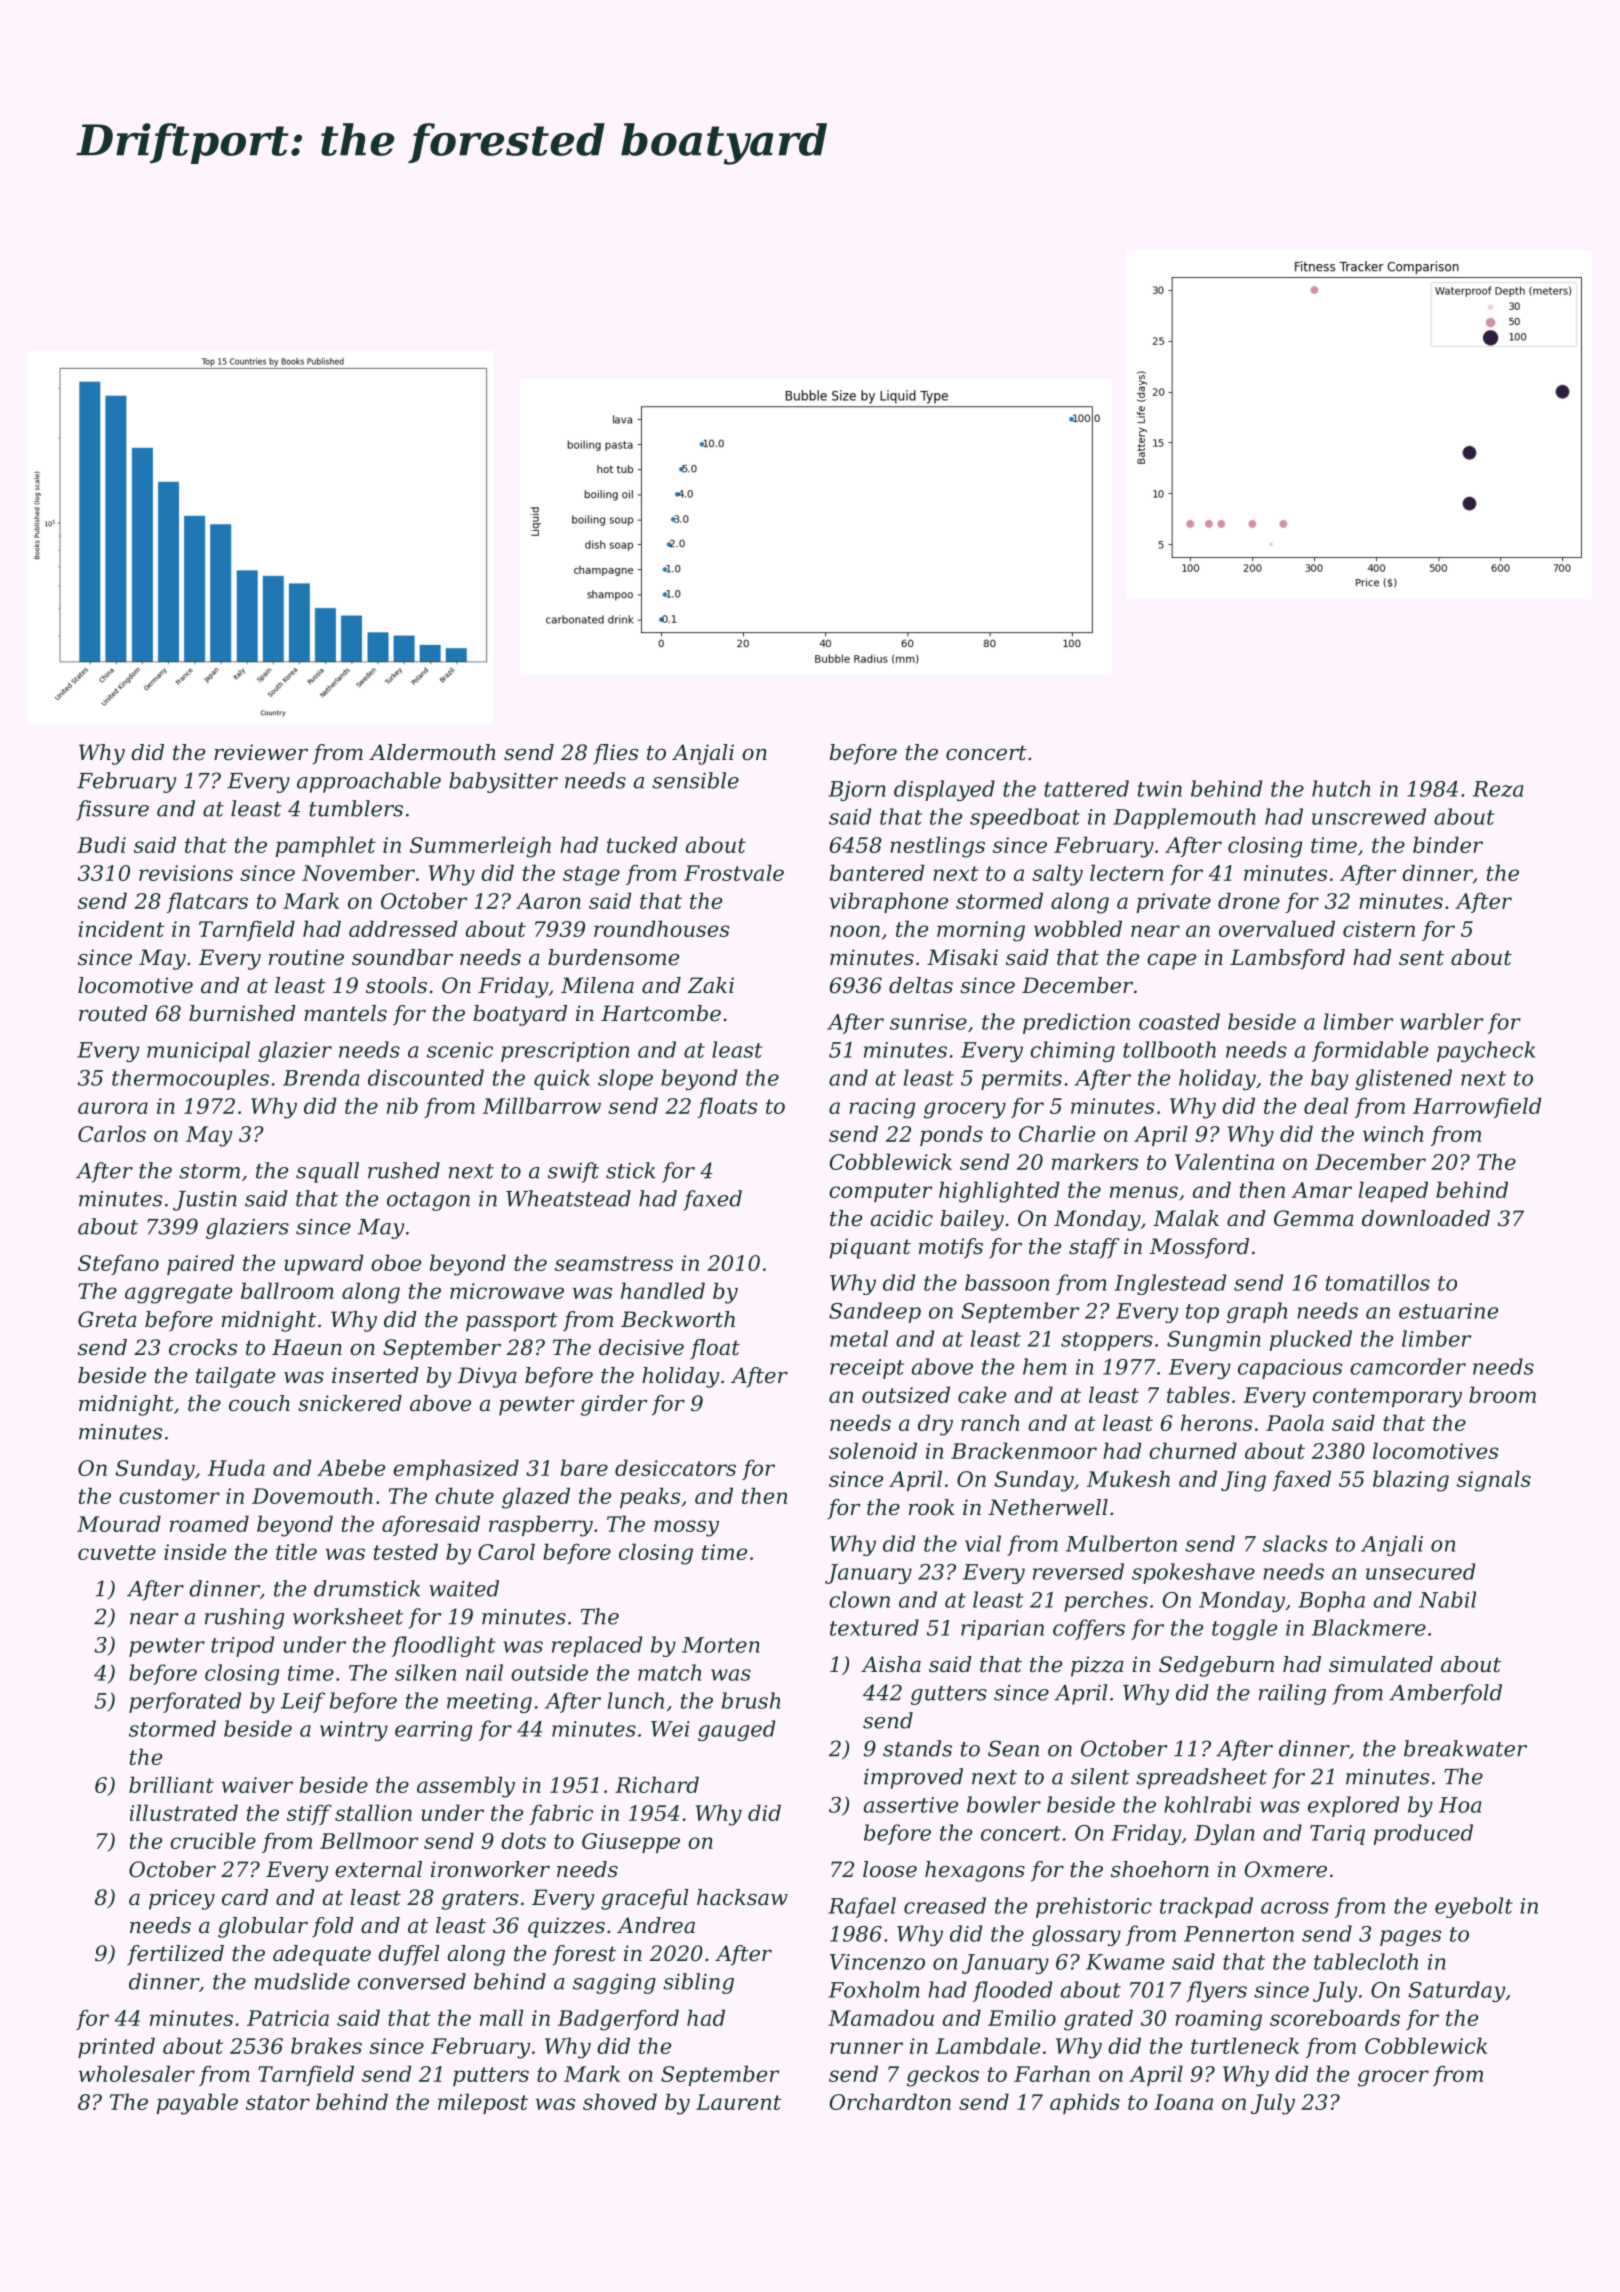 This screenshot has width=1620, height=2292. I want to click on brakes, so click(326, 2045).
